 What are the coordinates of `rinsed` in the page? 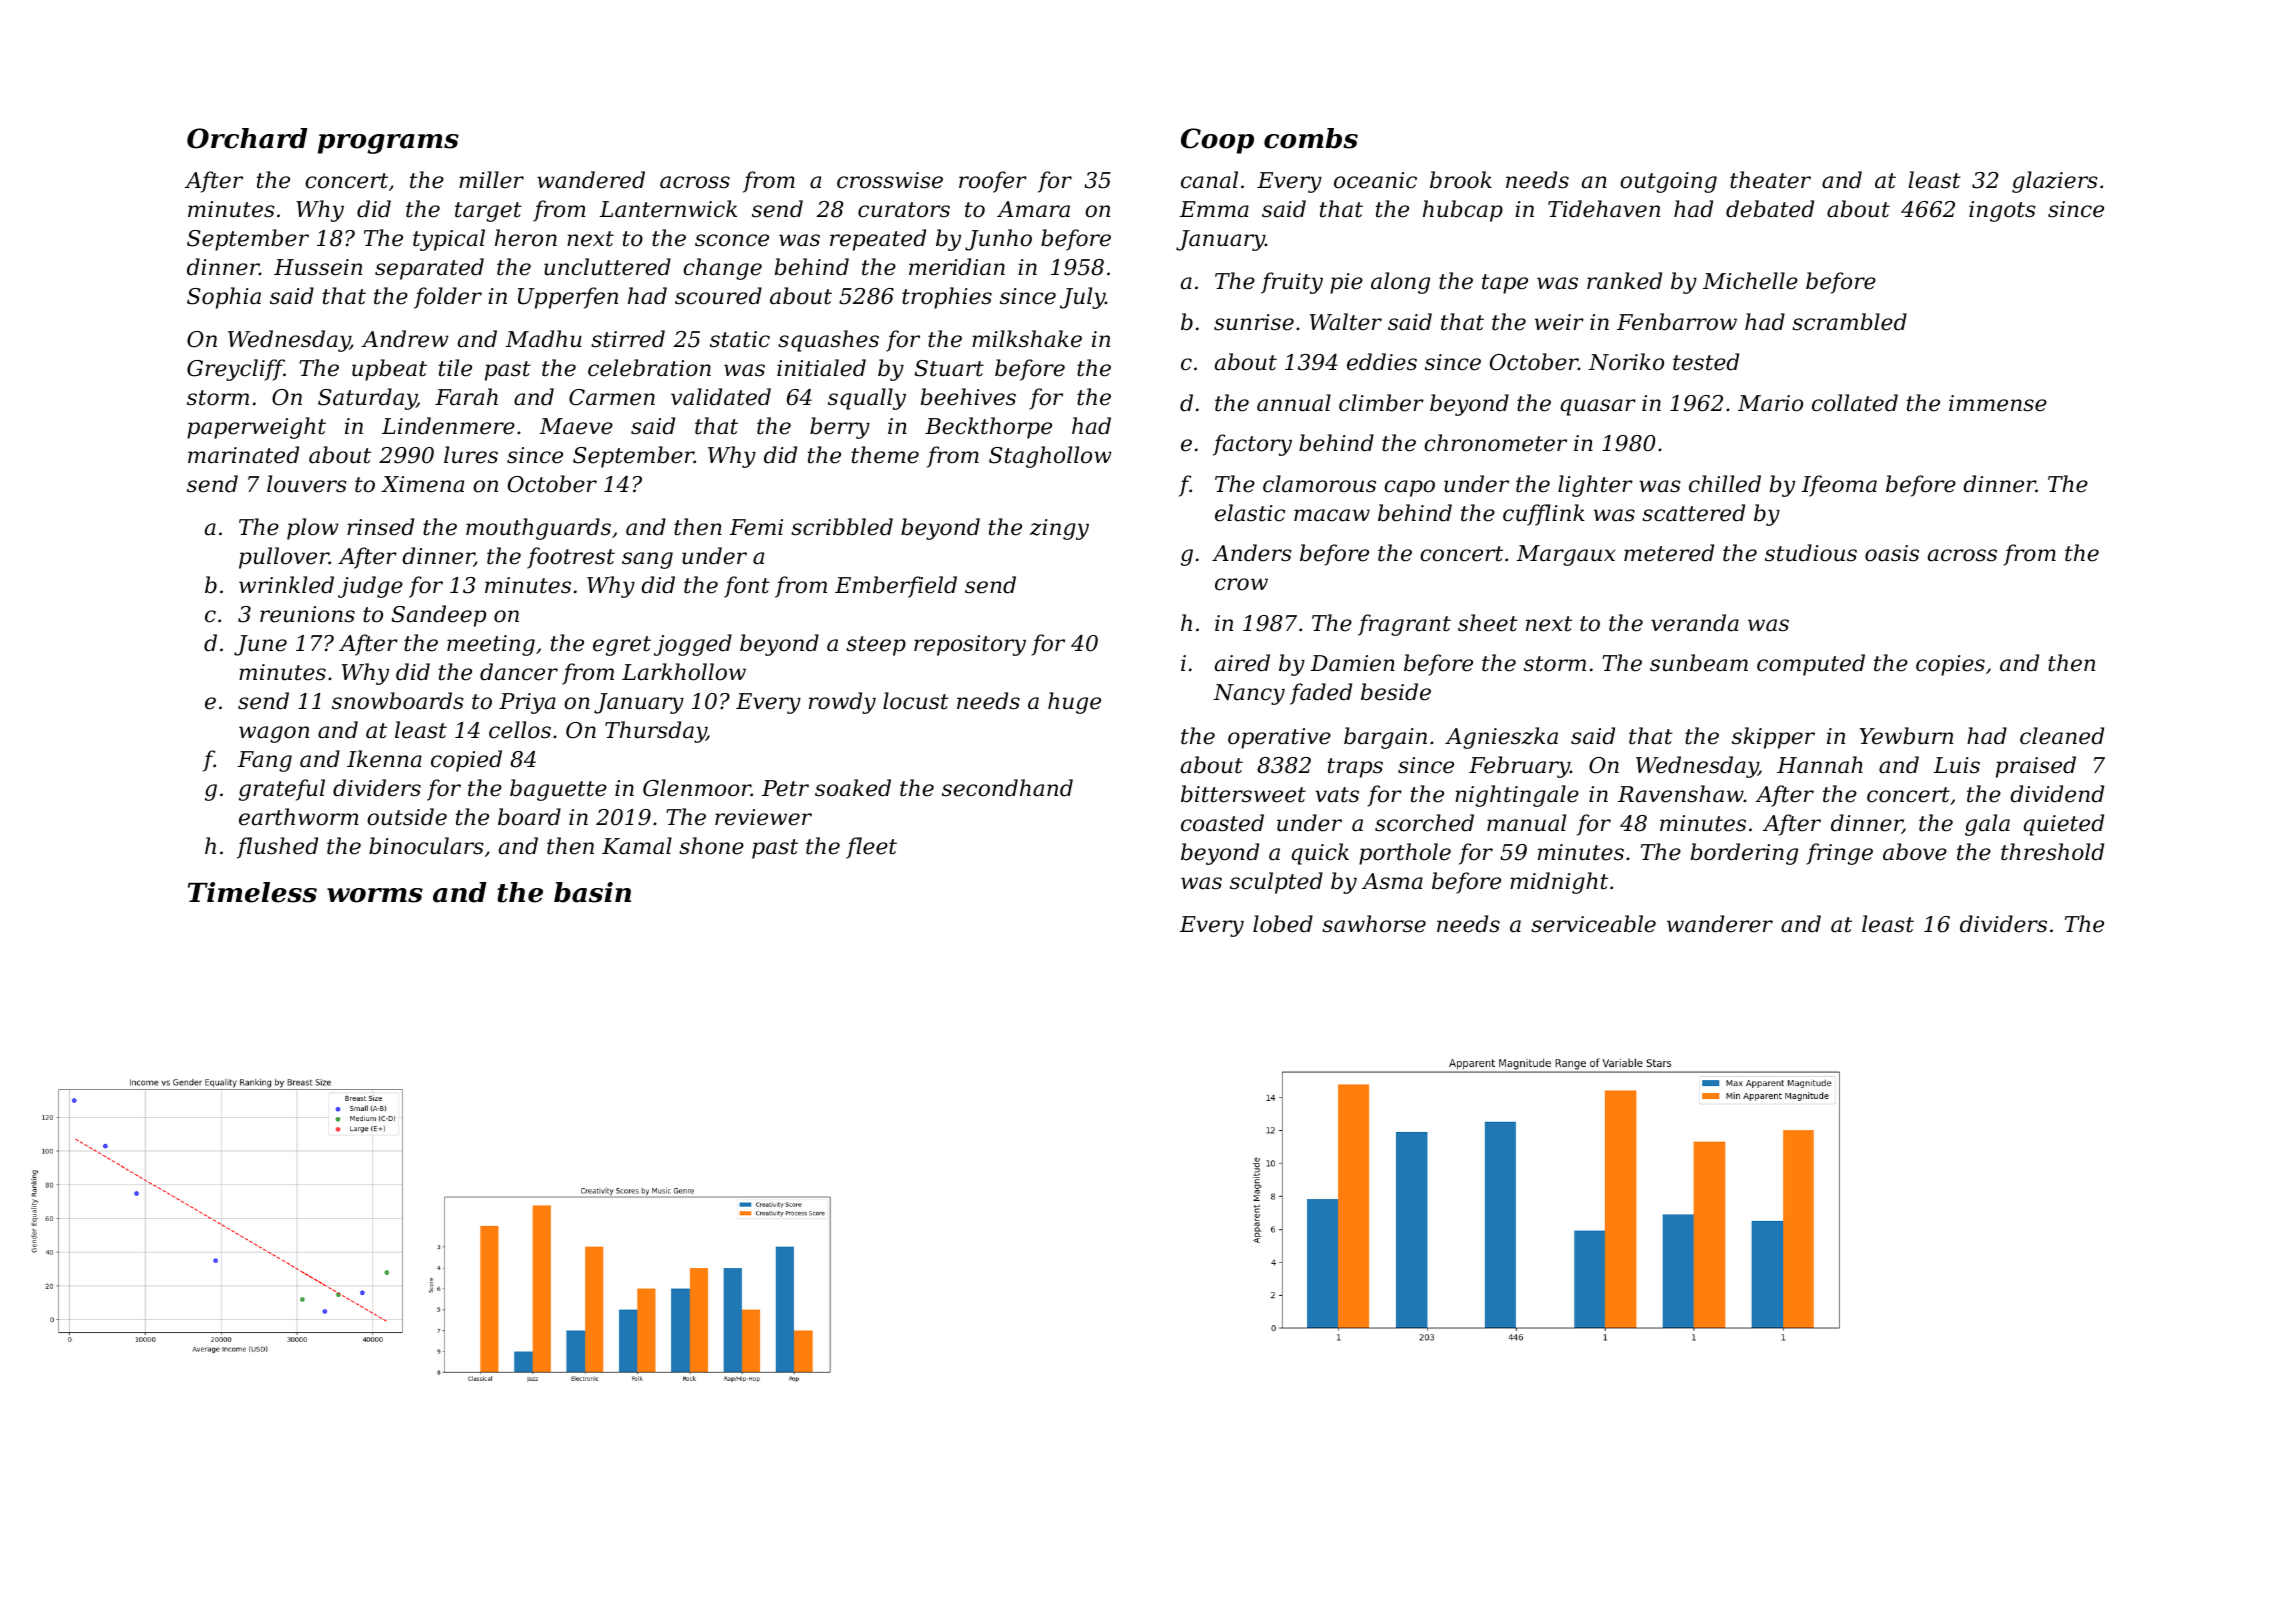 It's located at (380, 527).
